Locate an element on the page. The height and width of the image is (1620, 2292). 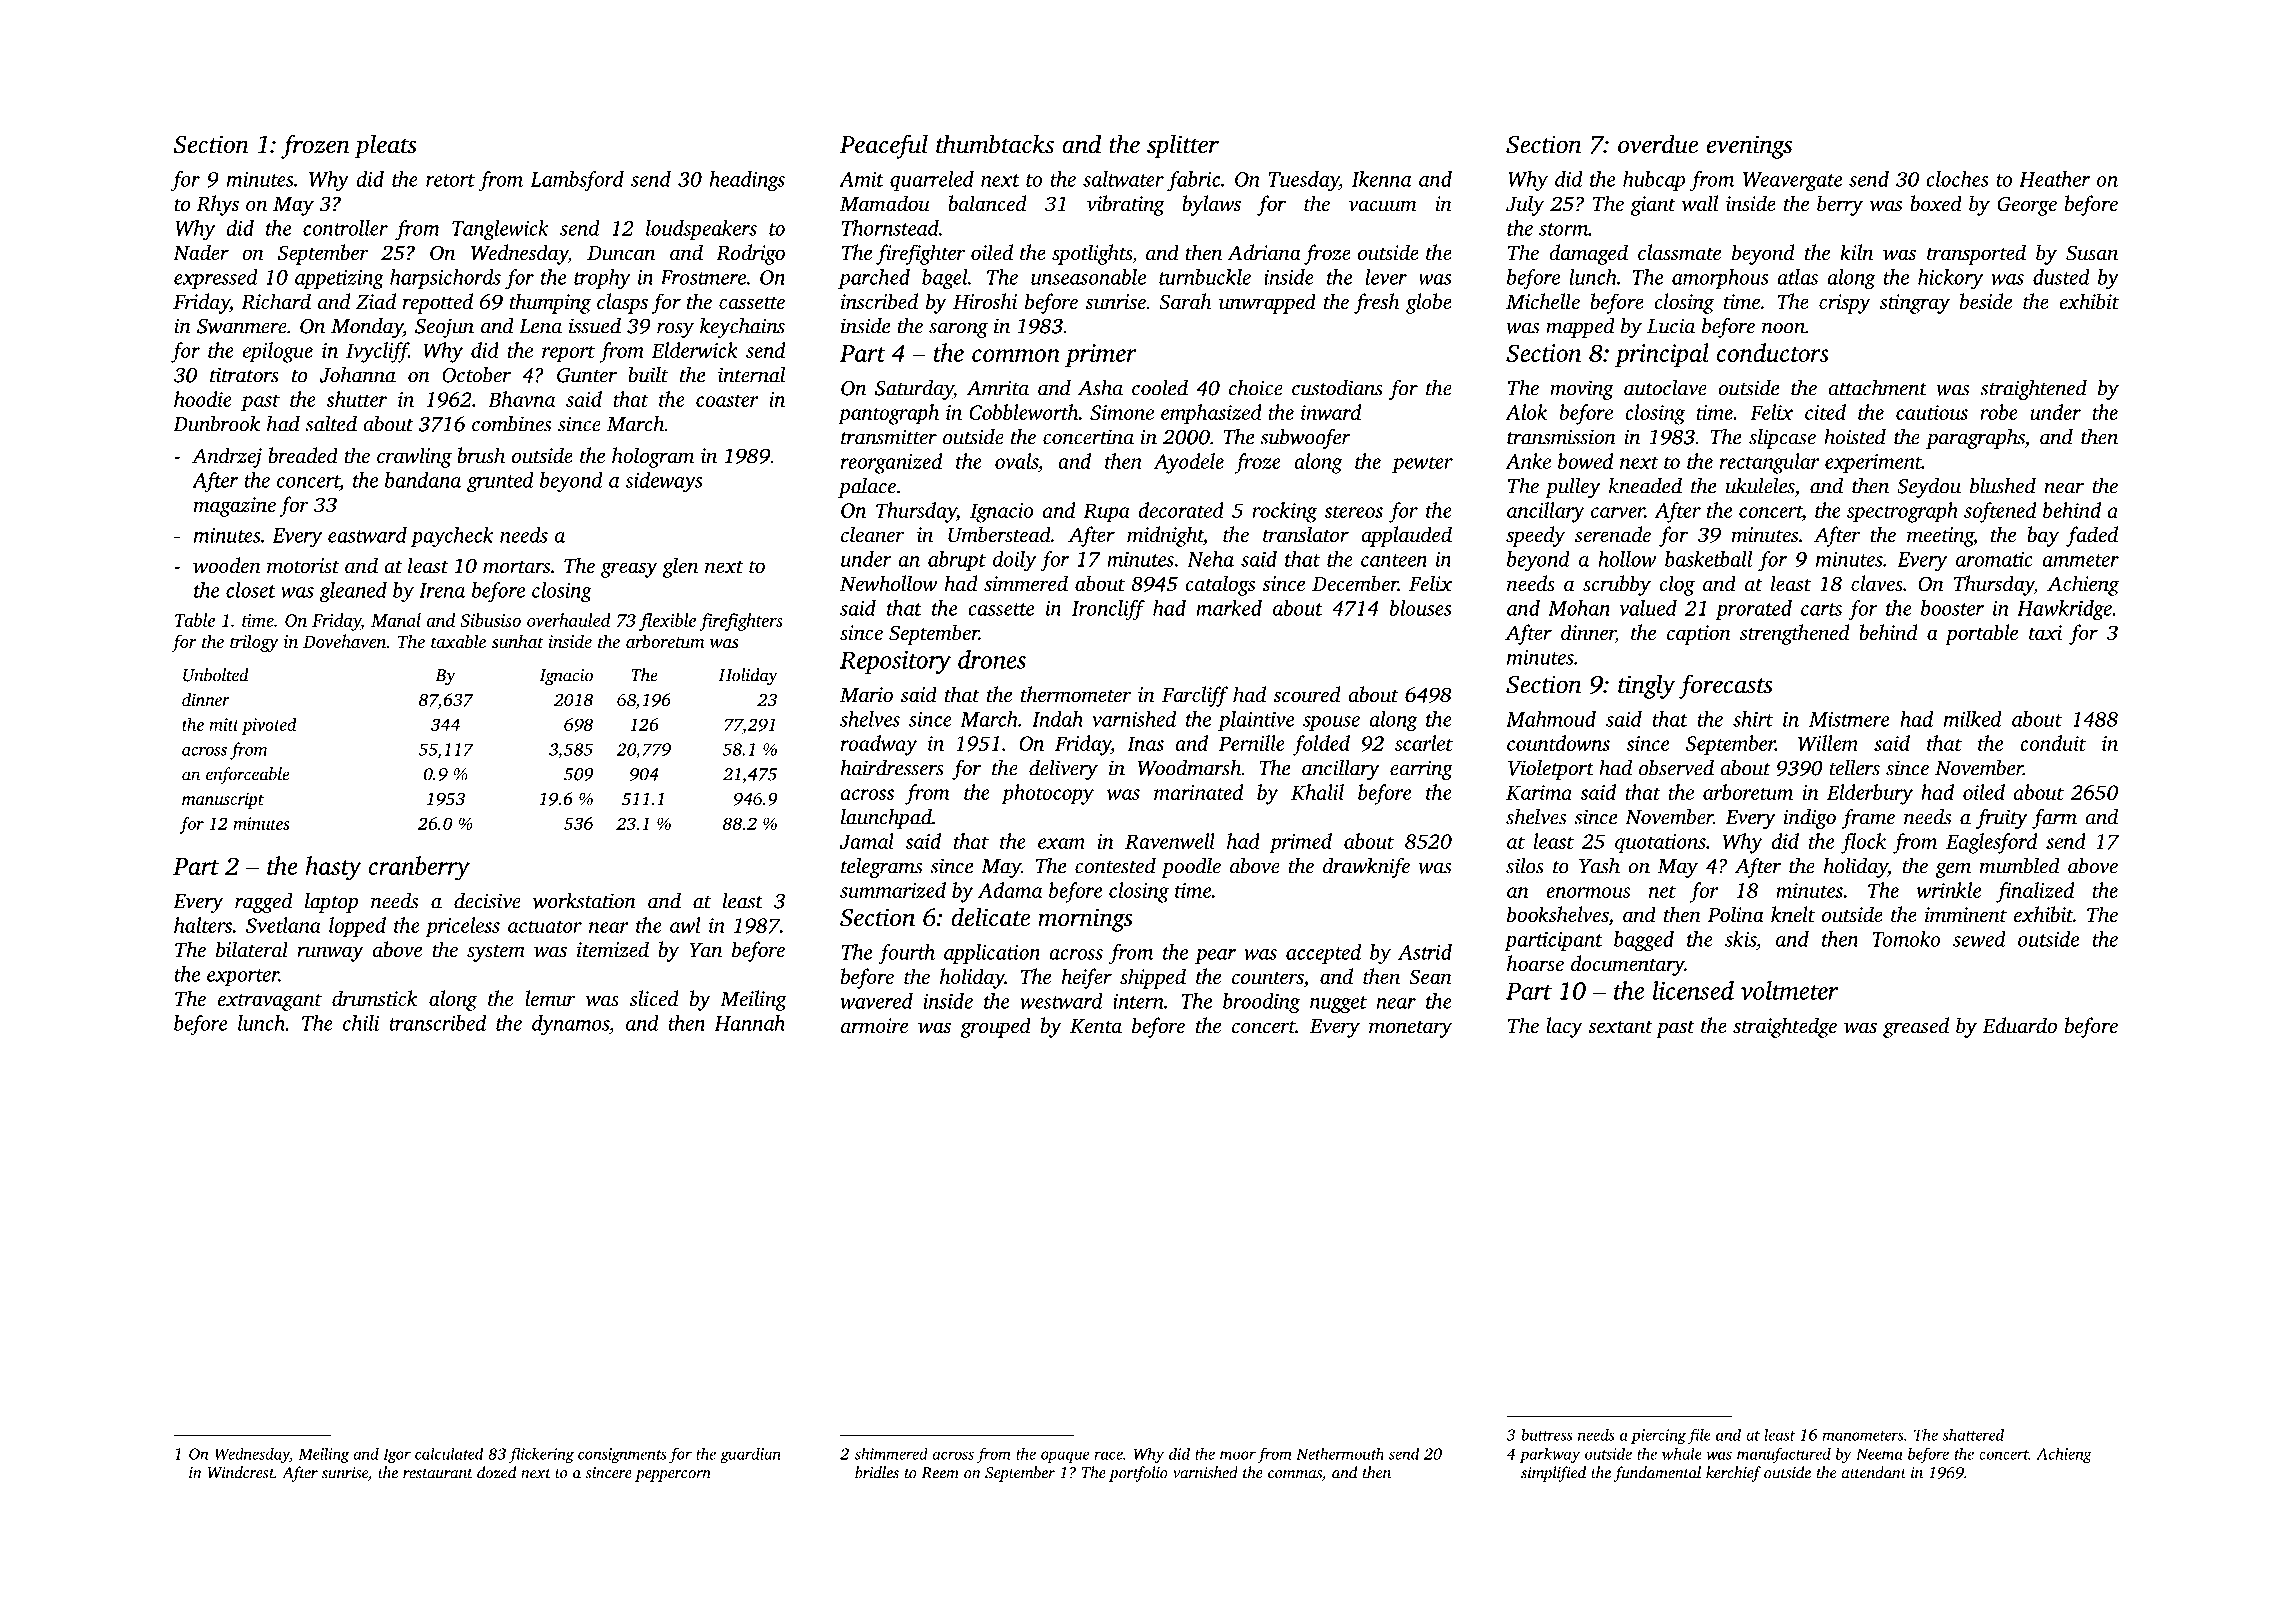
wooden is located at coordinates (227, 565).
